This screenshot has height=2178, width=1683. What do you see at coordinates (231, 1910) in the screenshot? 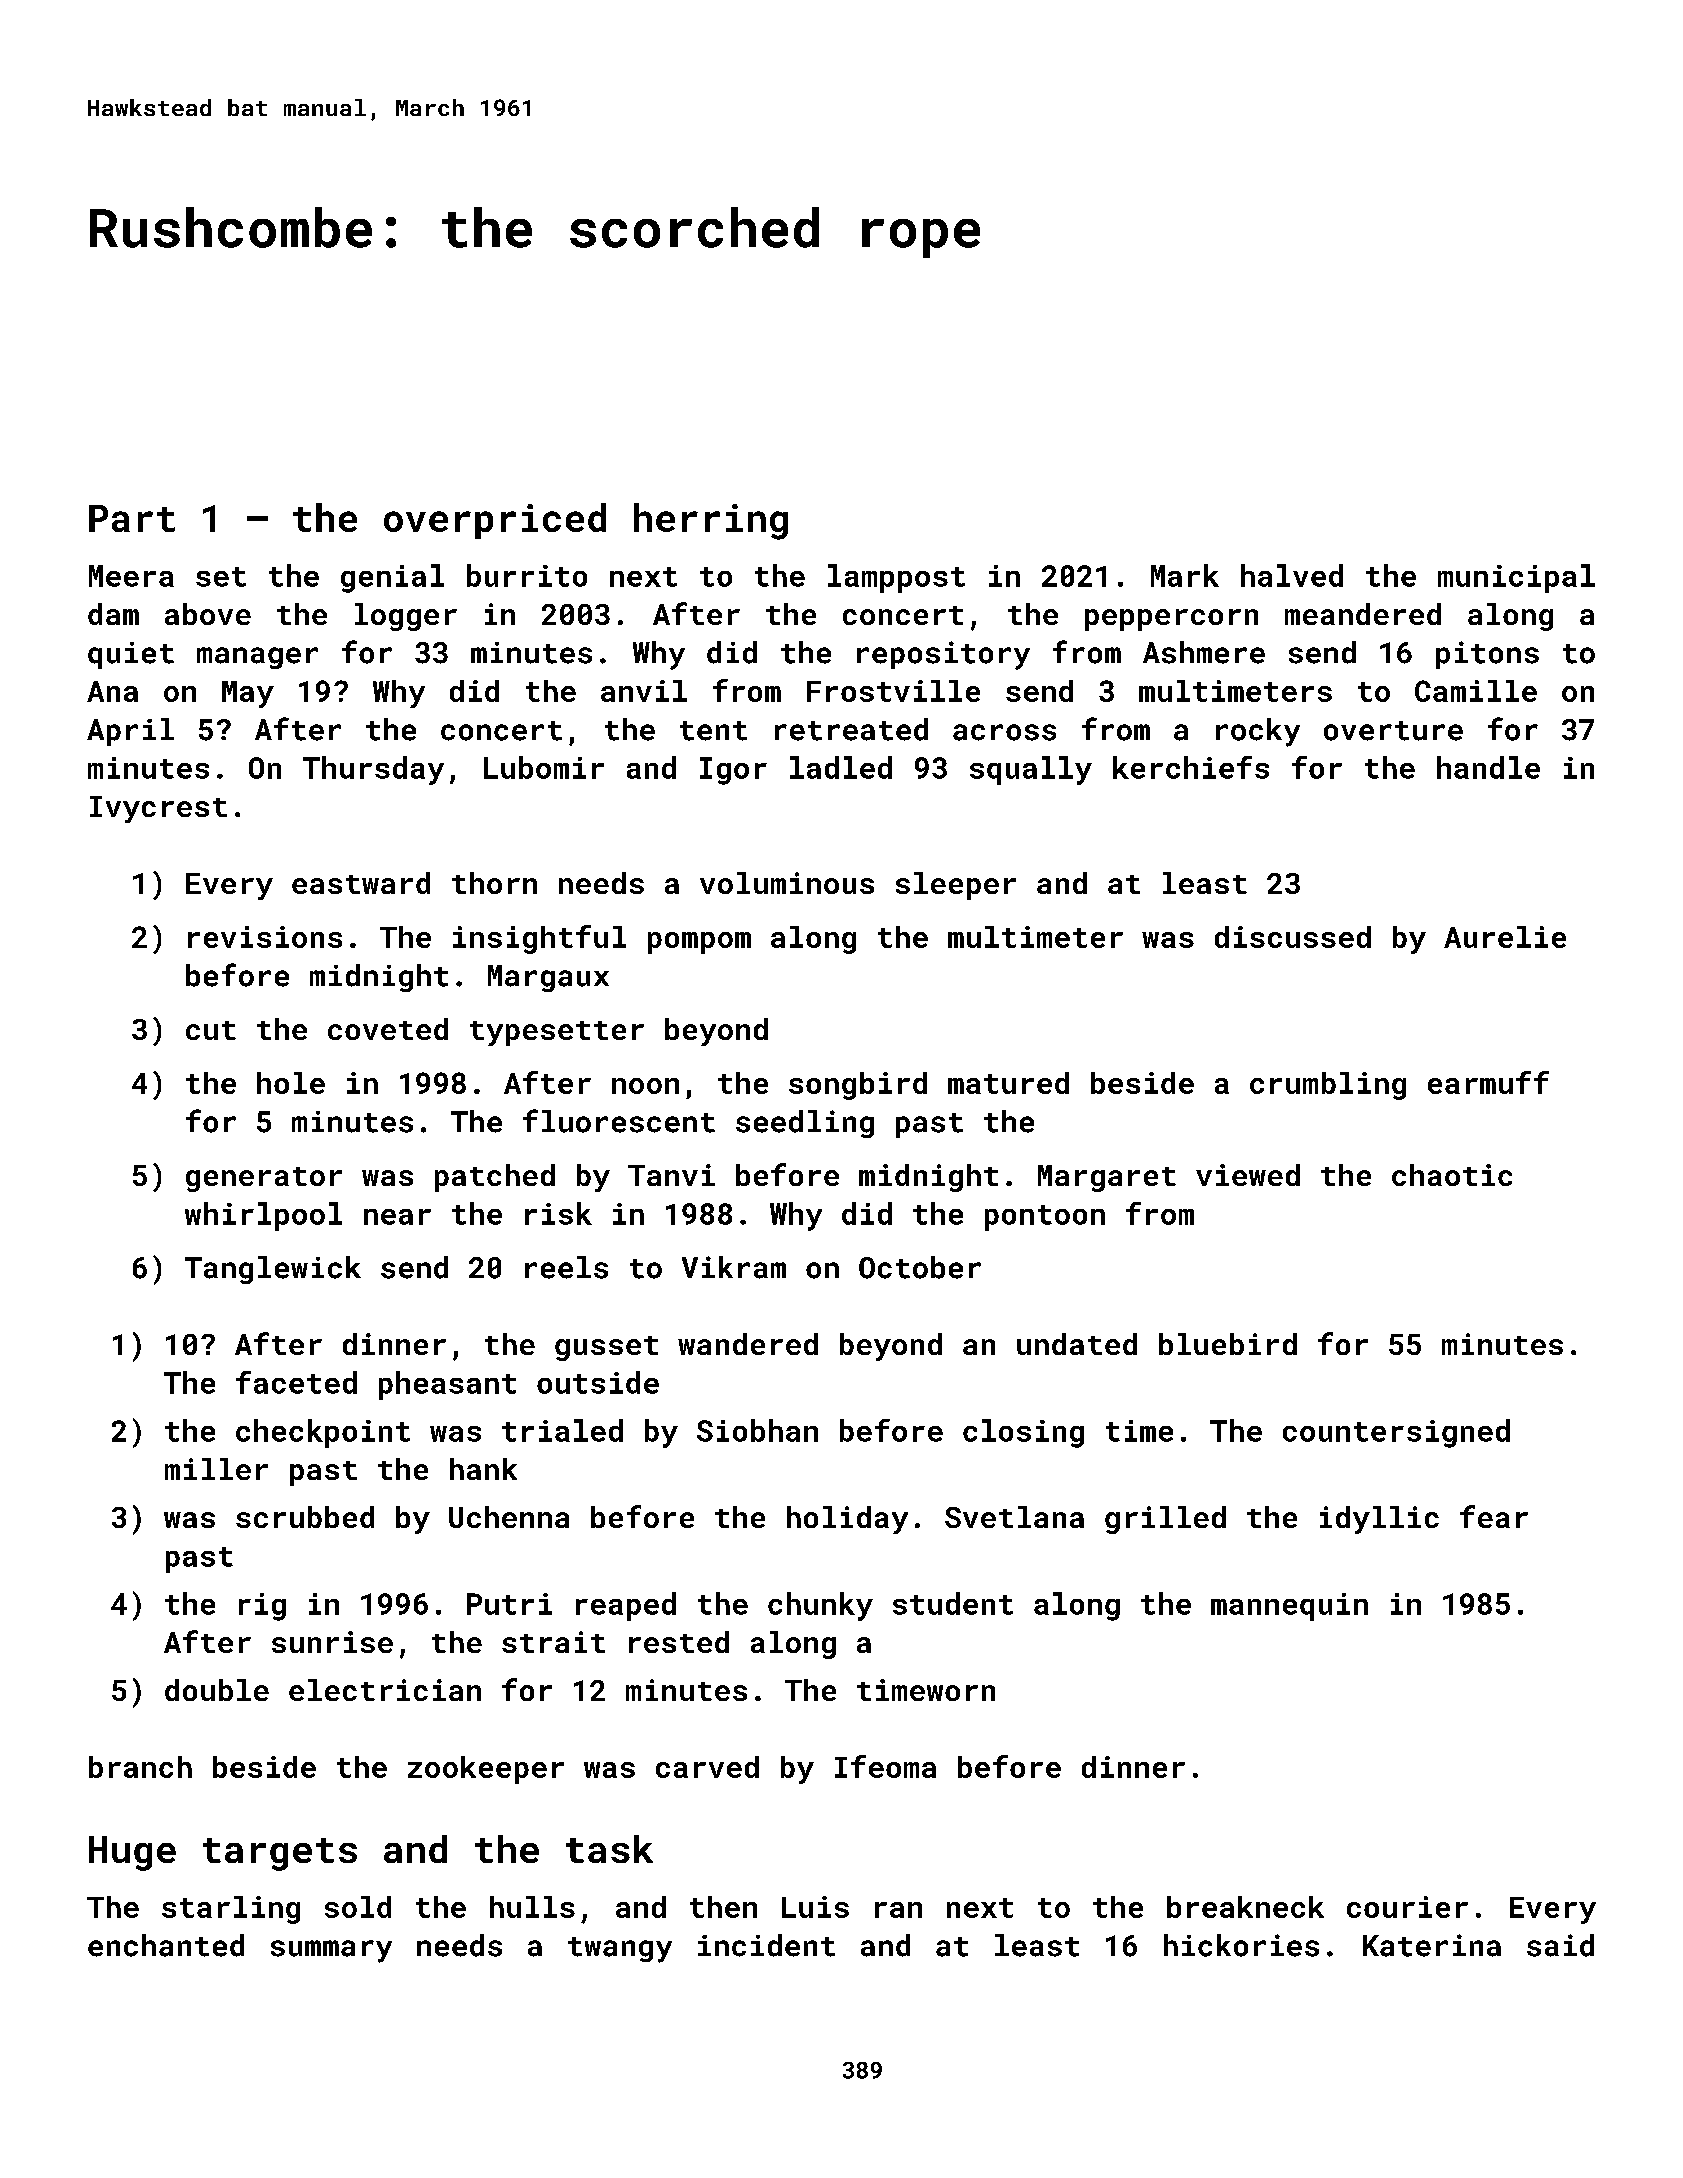
I see `starling` at bounding box center [231, 1910].
